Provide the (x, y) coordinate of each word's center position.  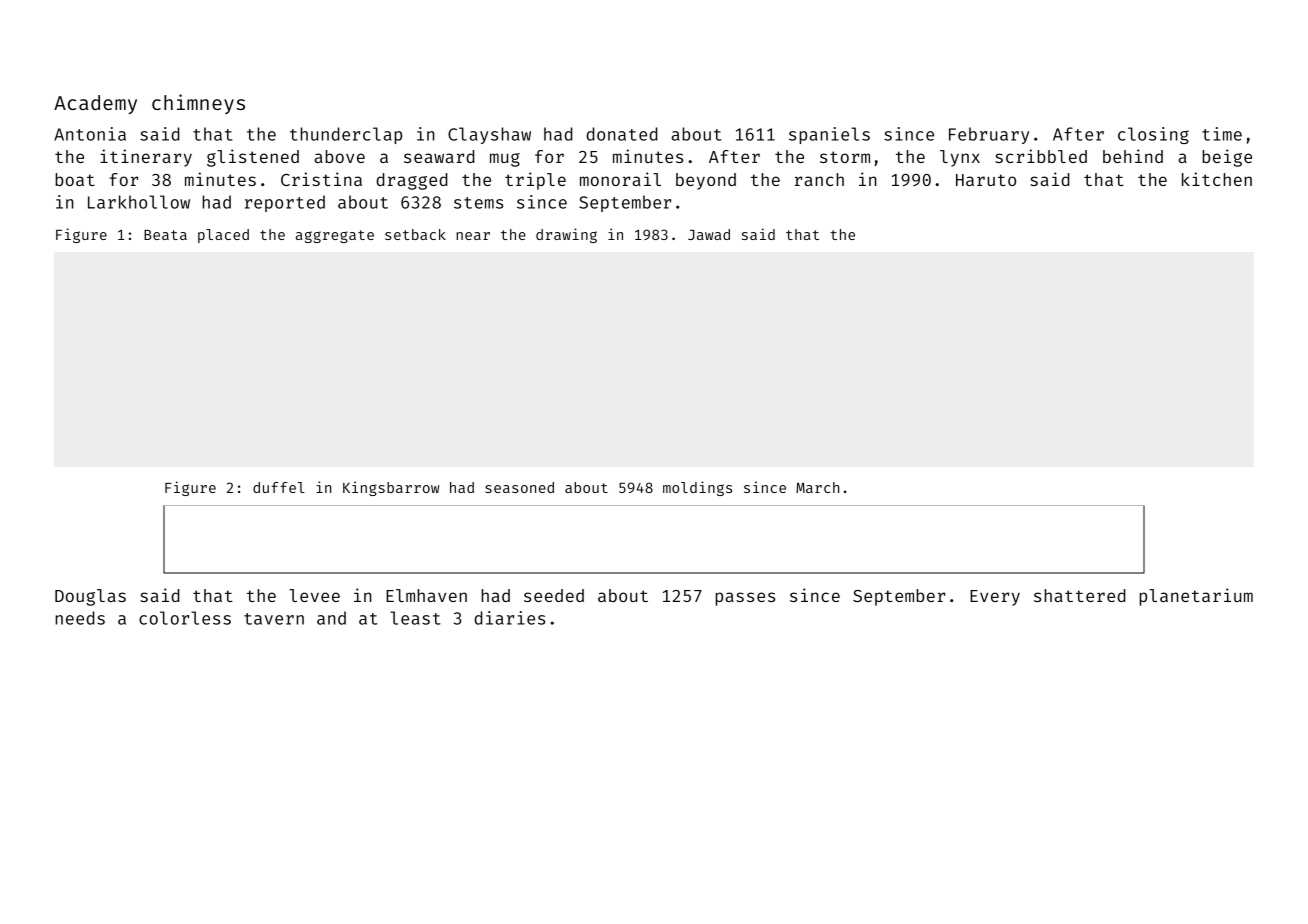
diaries (509, 618)
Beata (165, 235)
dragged (411, 181)
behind (1133, 156)
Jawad (709, 234)
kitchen (1217, 179)
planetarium (1196, 597)
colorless (185, 618)
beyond (706, 181)
